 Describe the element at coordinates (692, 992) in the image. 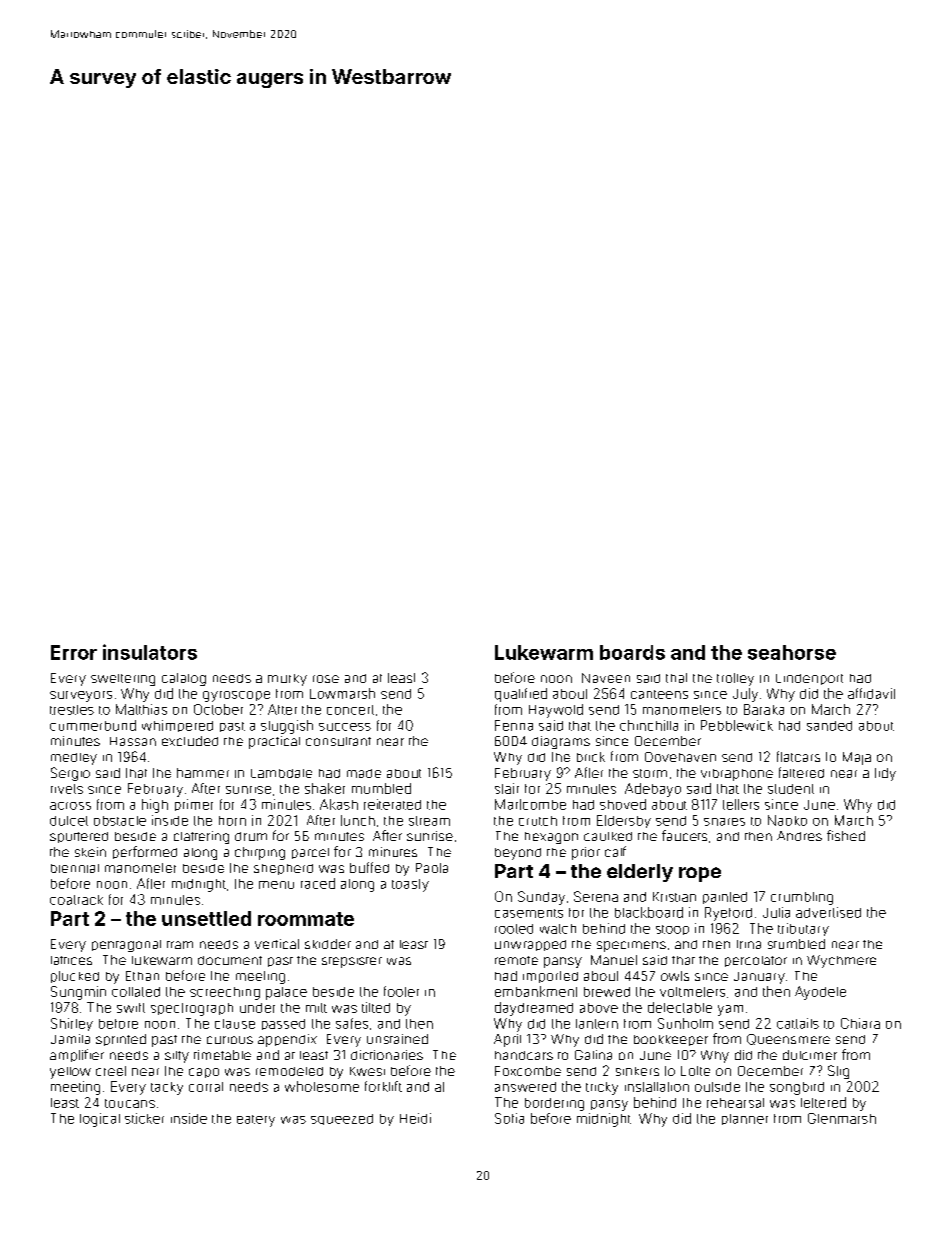

I see `voltmeters` at that location.
